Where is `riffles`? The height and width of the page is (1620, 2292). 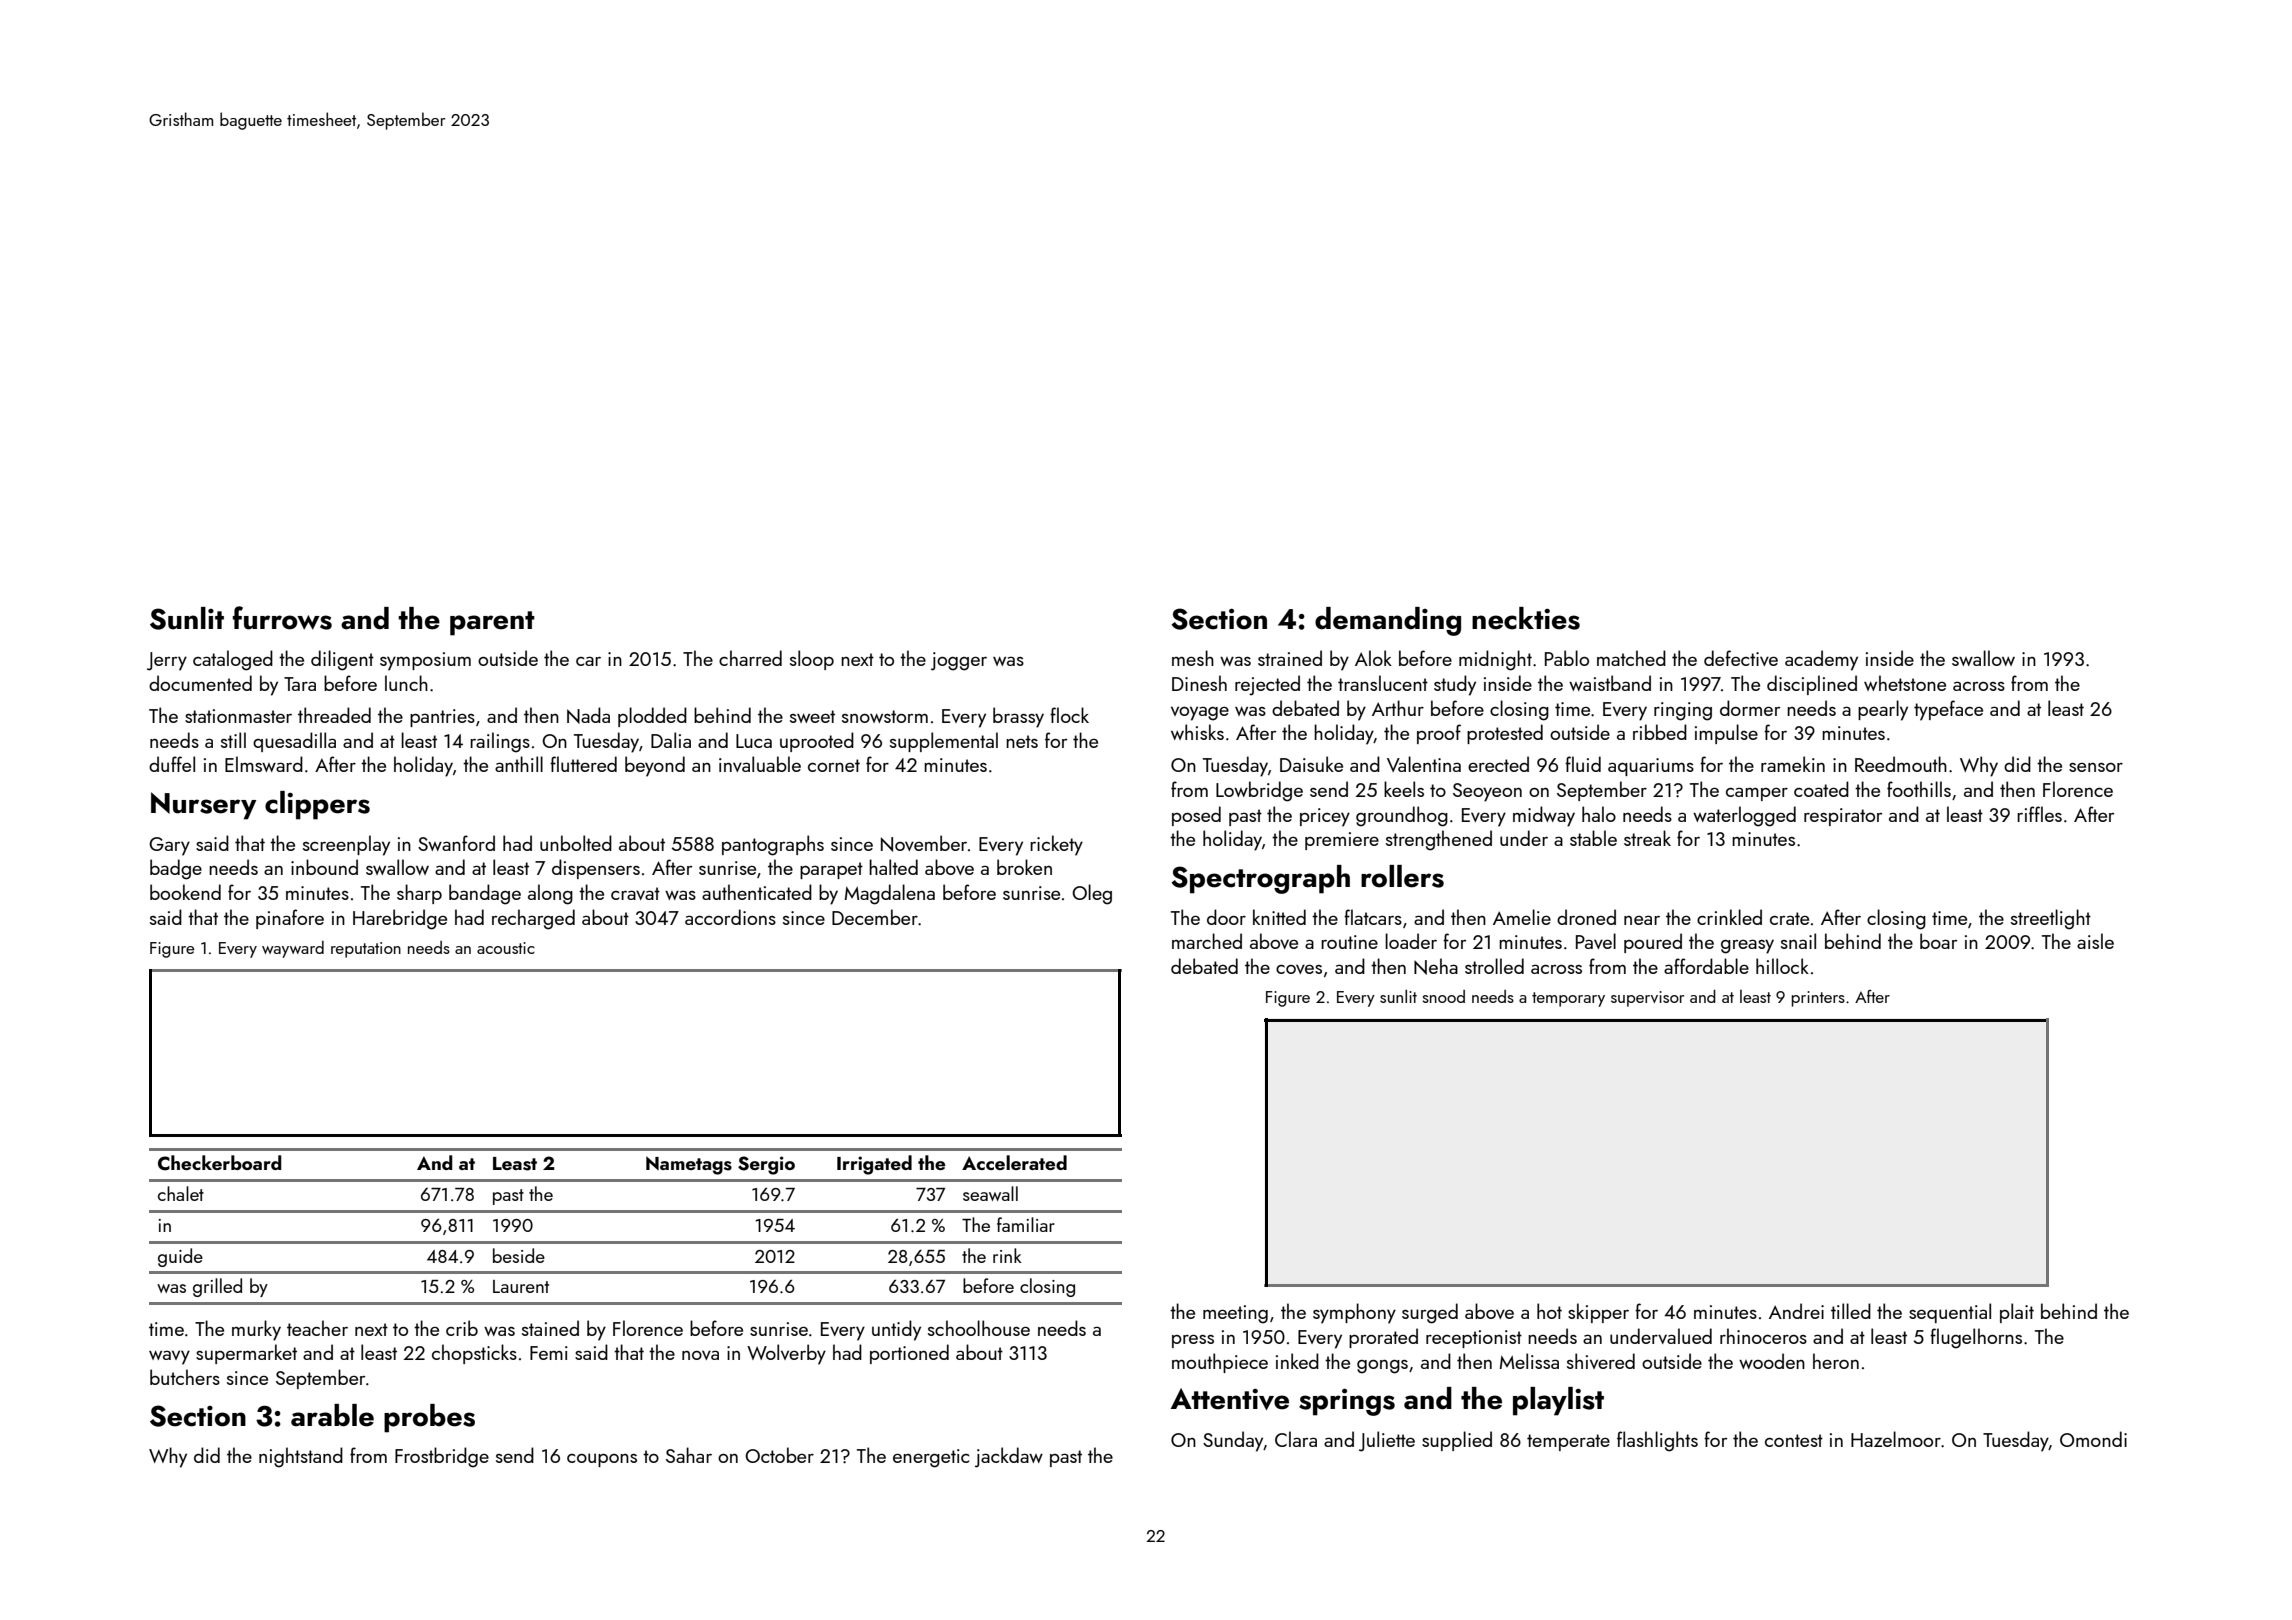 riffles is located at coordinates (2039, 814).
